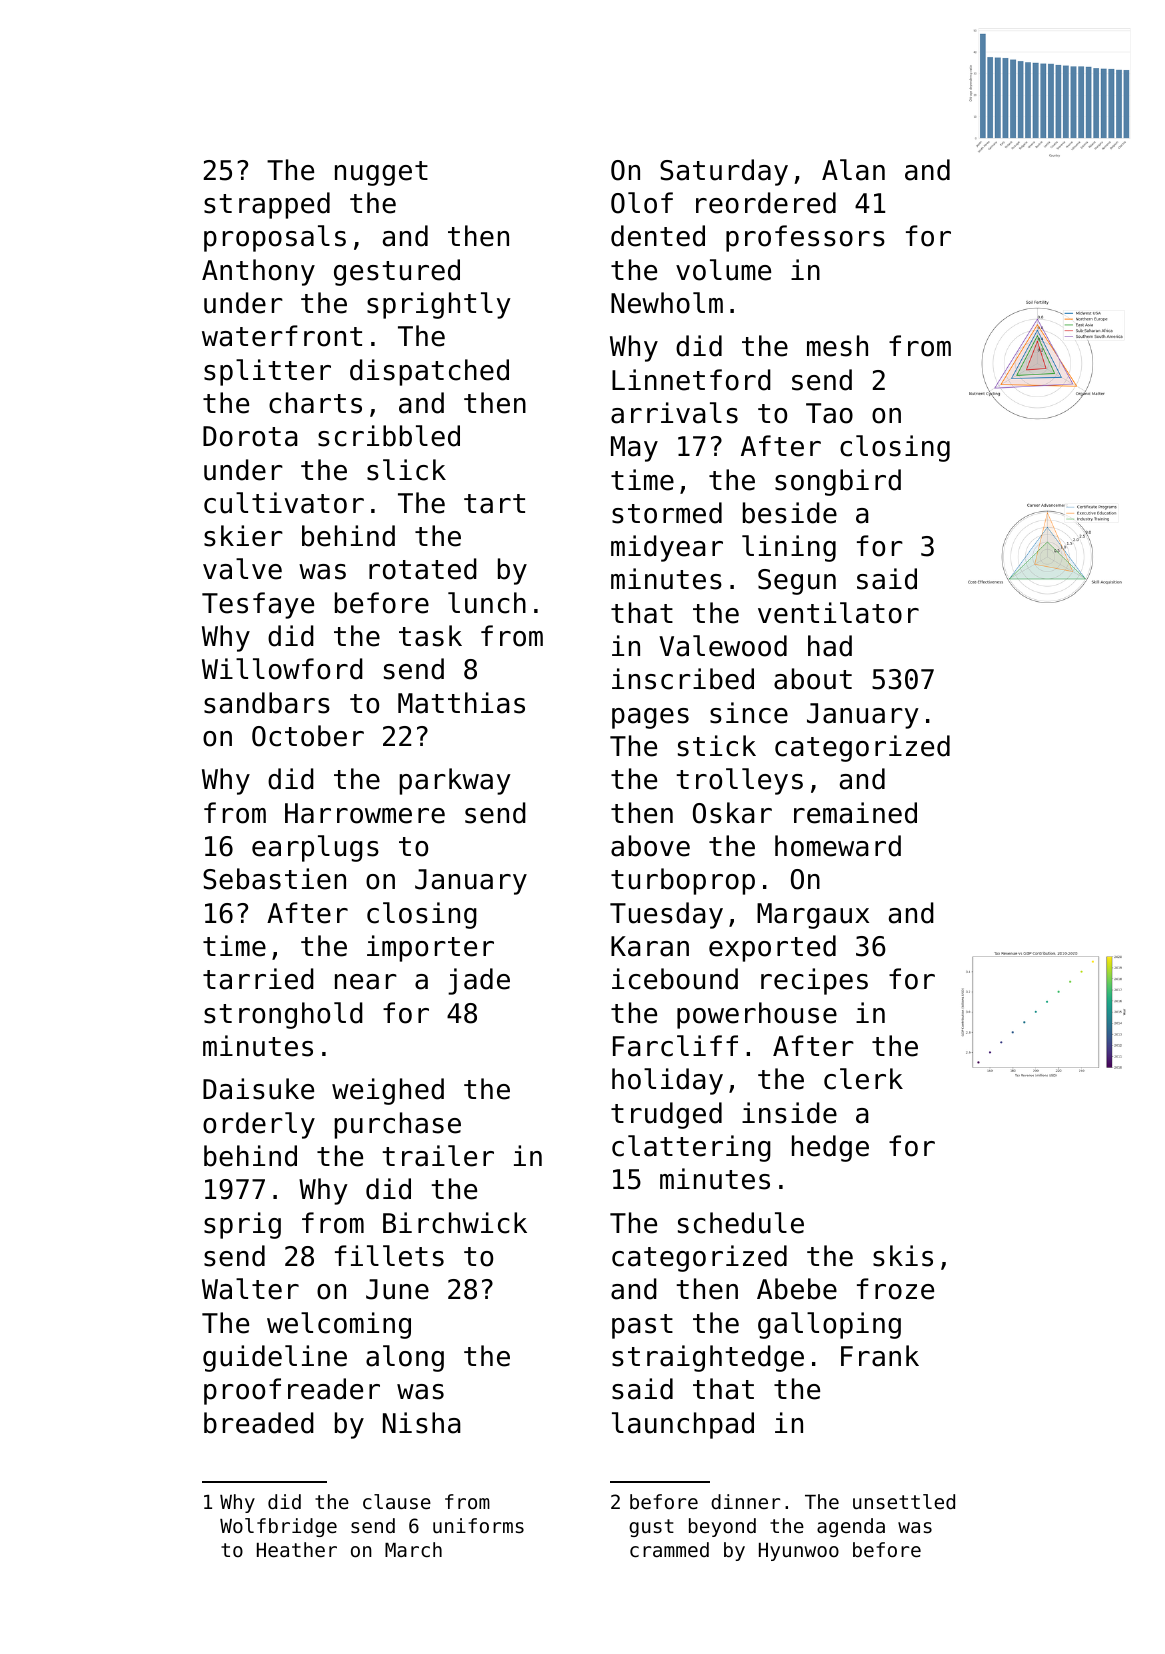  Describe the element at coordinates (366, 982) in the image. I see `near` at that location.
